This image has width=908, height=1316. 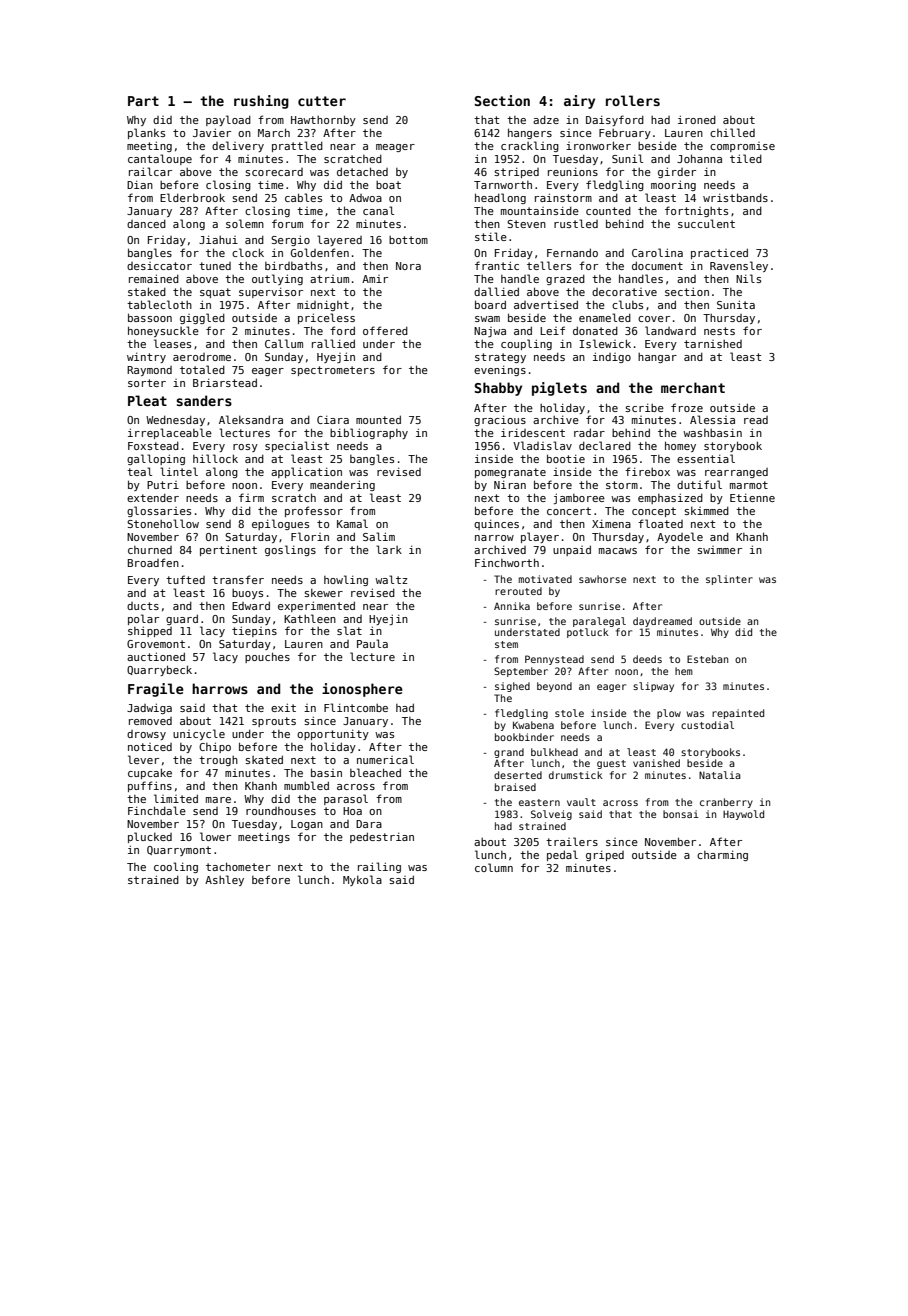 I want to click on payload, so click(x=228, y=120).
